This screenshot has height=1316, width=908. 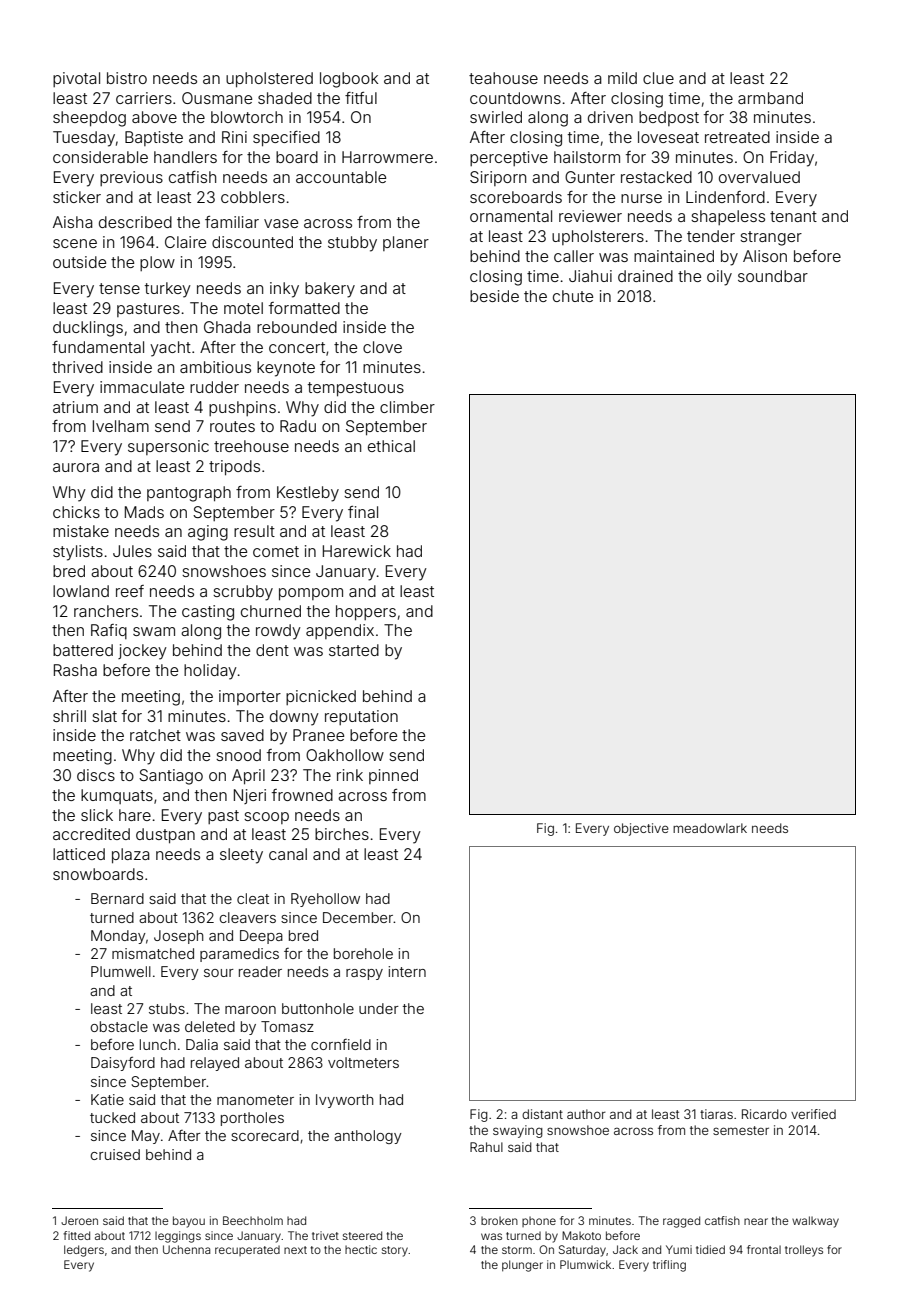 I want to click on oily, so click(x=719, y=278).
